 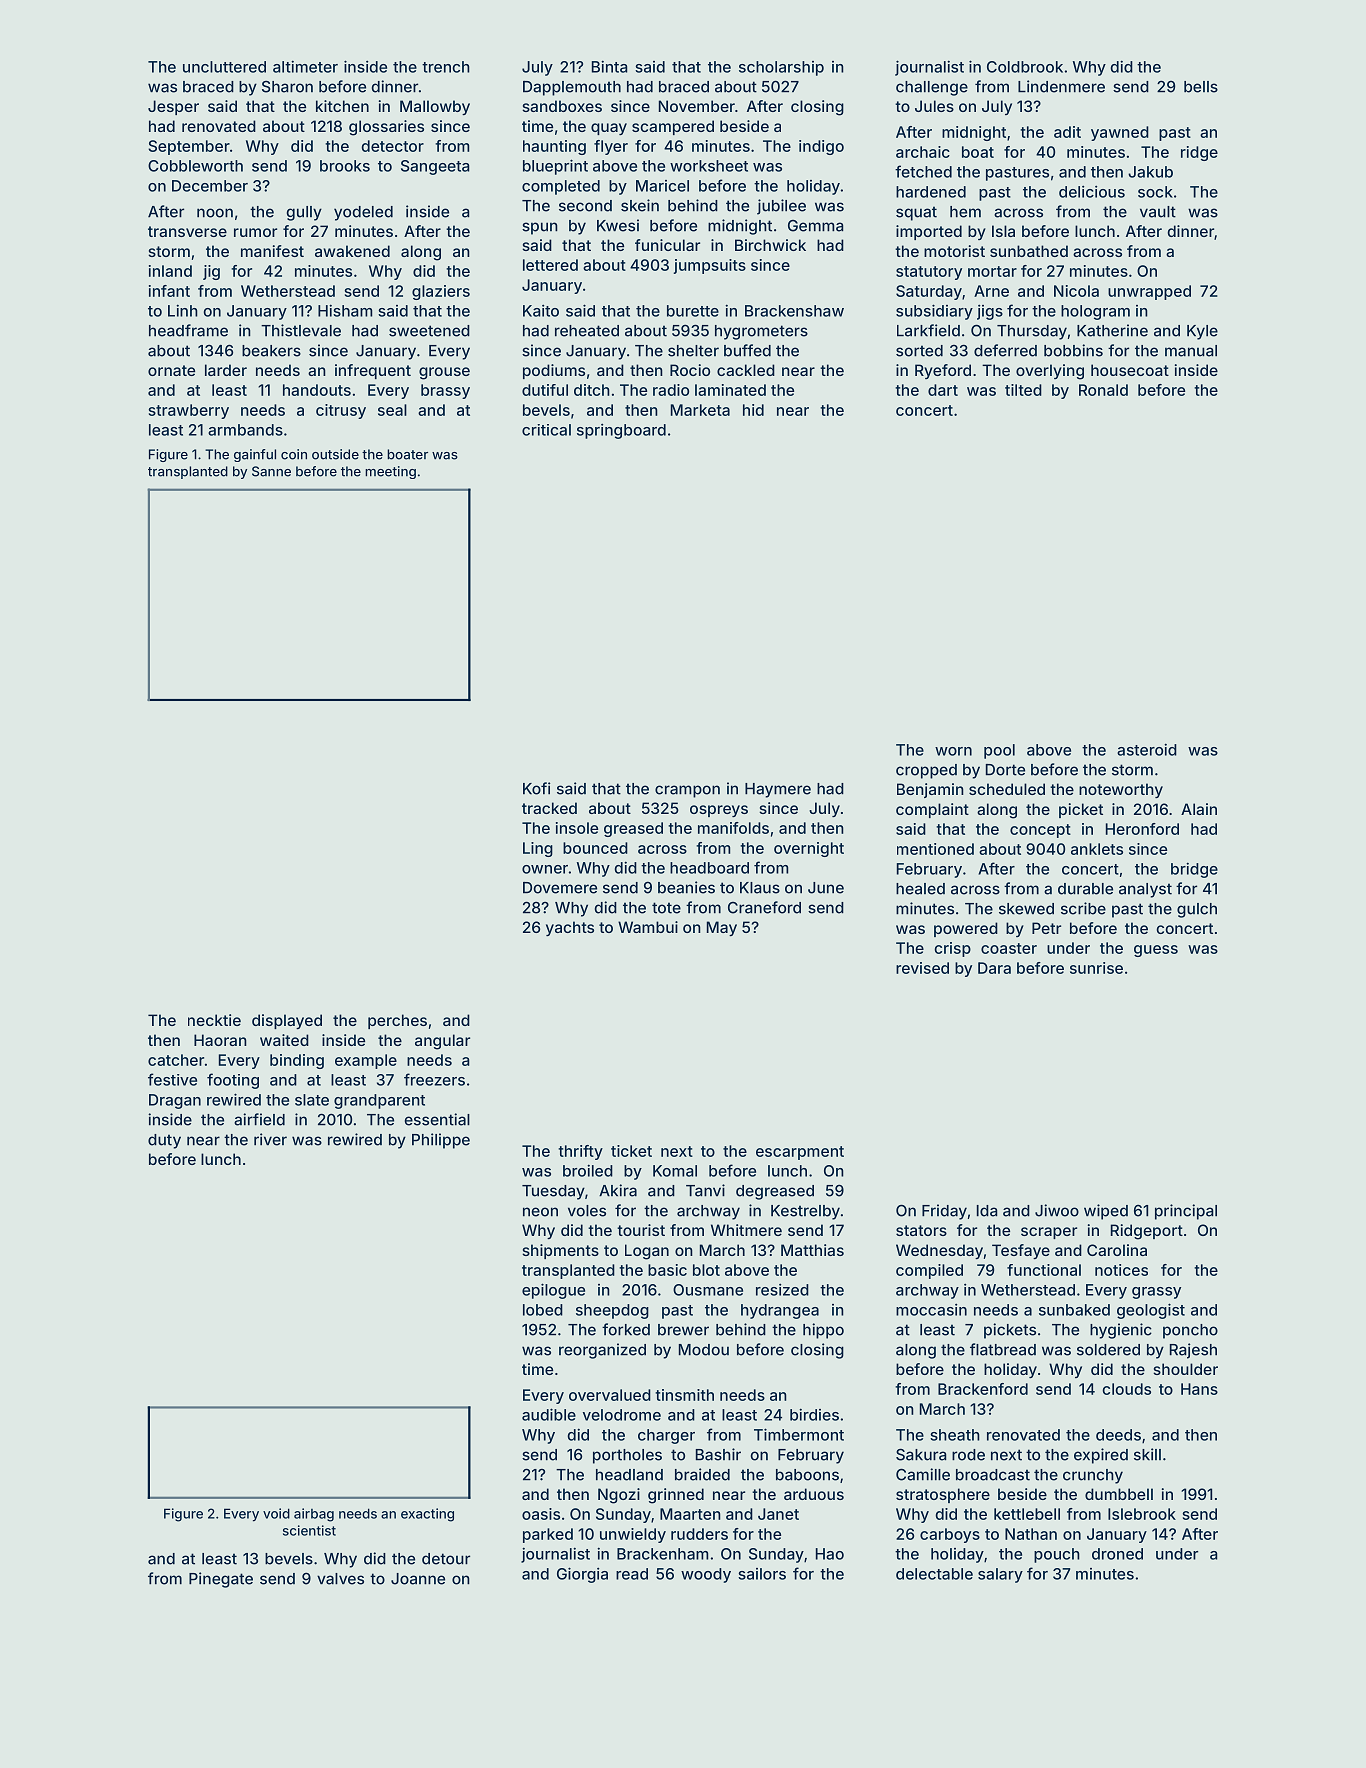 What do you see at coordinates (441, 1141) in the image?
I see `Philippe` at bounding box center [441, 1141].
